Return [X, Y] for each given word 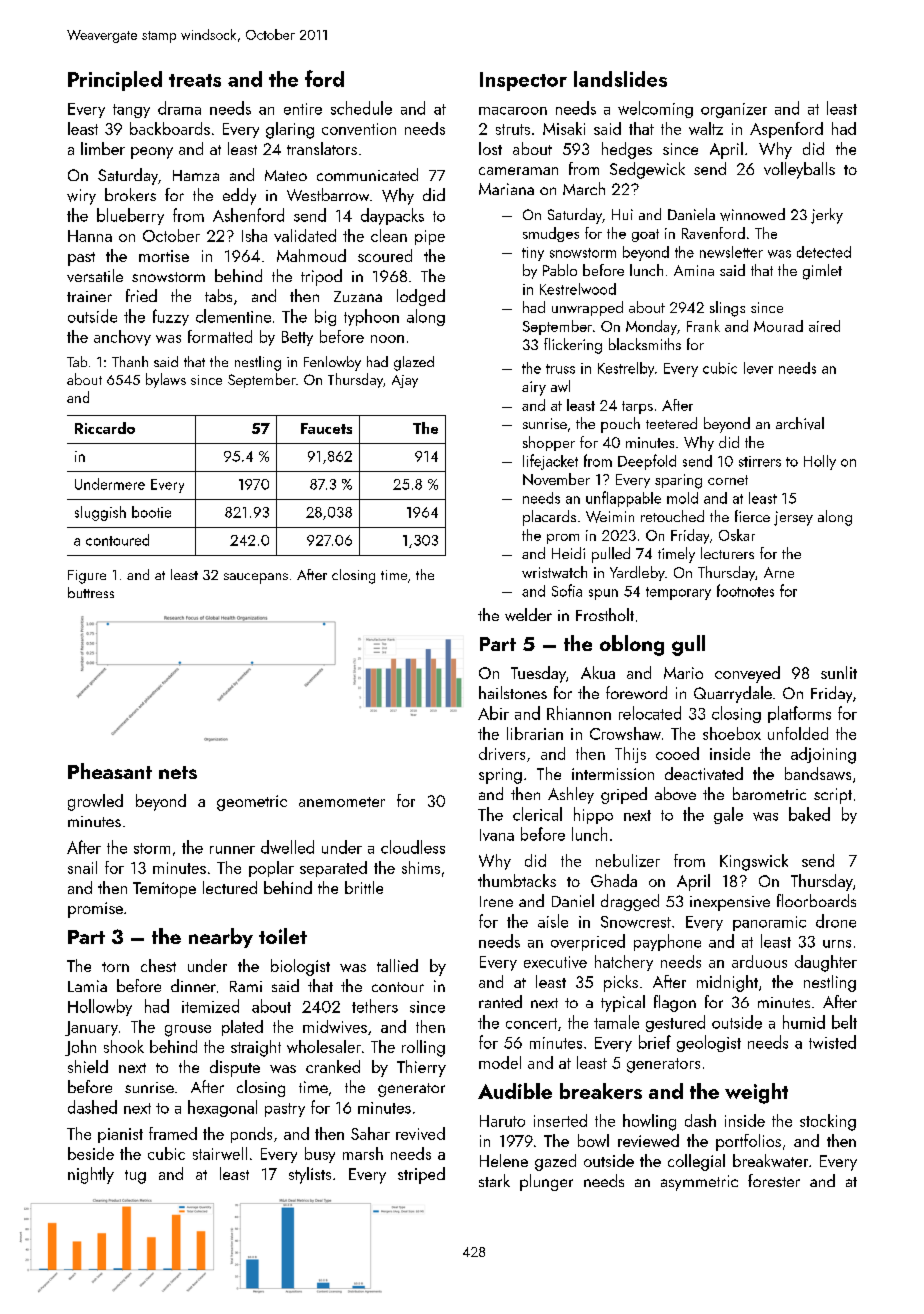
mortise [164, 256]
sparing [678, 481]
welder [528, 614]
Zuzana [358, 296]
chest [158, 965]
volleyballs [799, 170]
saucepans [256, 578]
